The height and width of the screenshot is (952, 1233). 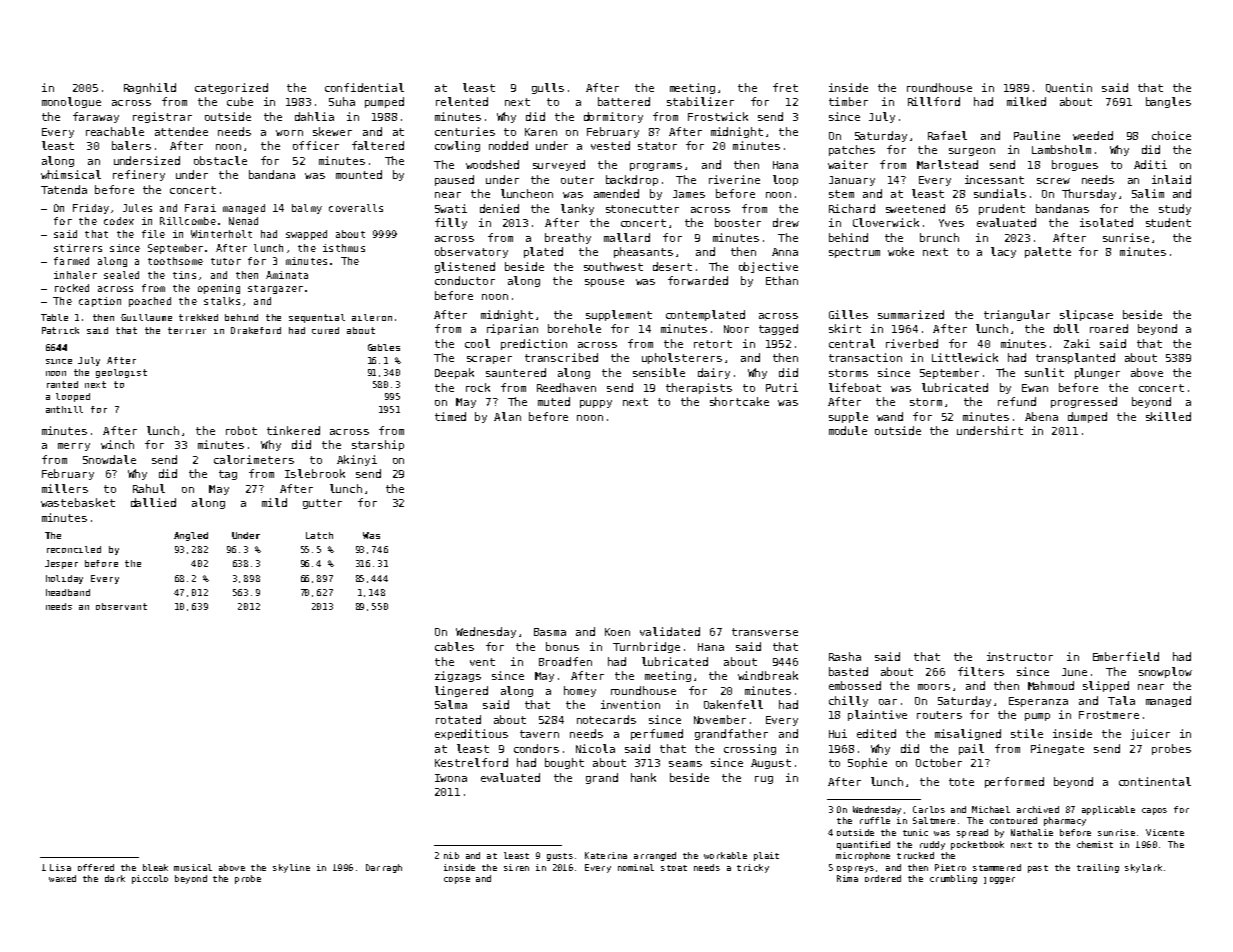 What do you see at coordinates (739, 401) in the screenshot?
I see `shortcake` at bounding box center [739, 401].
